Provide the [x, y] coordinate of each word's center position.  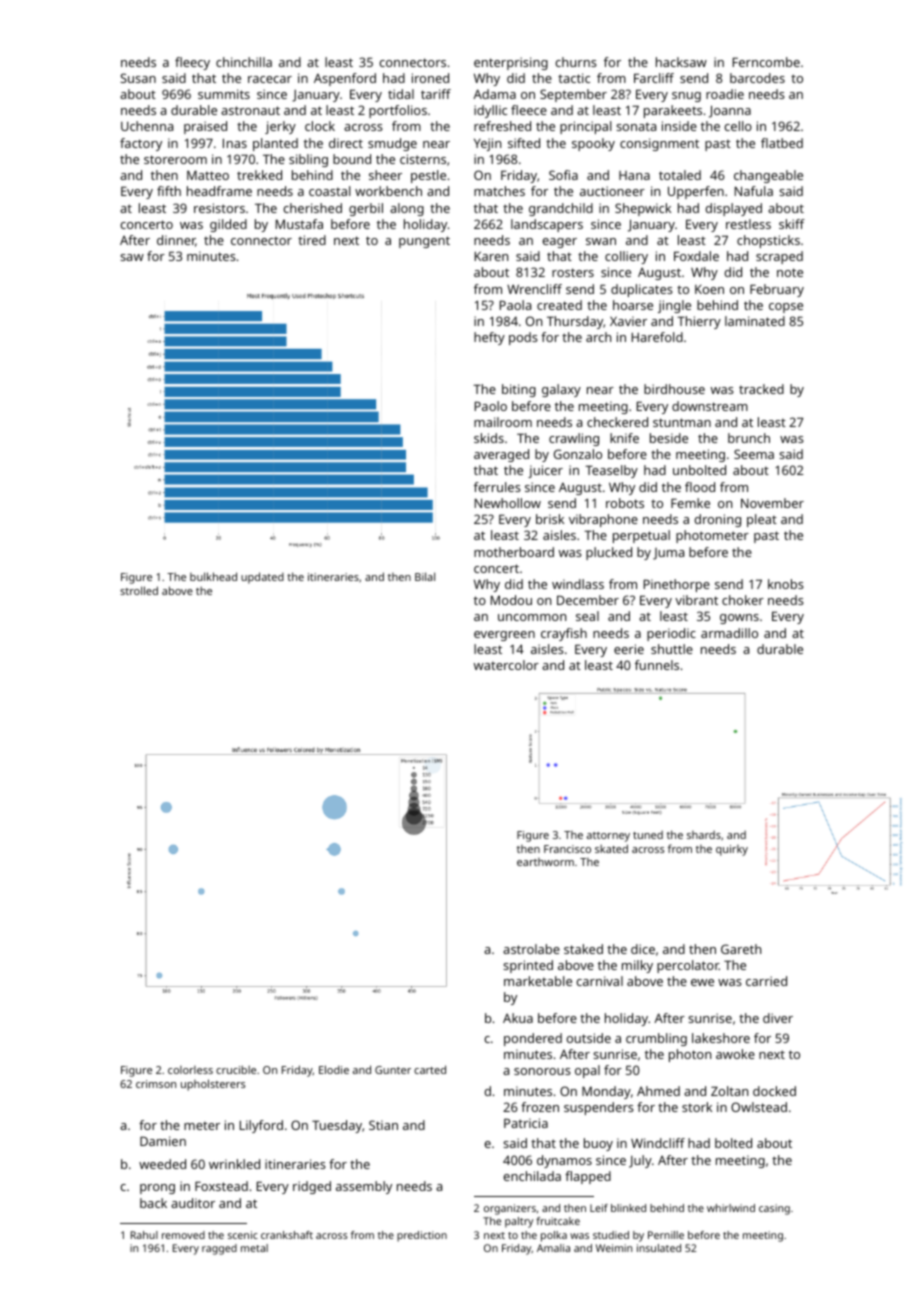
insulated [659, 1248]
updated [262, 578]
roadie [725, 94]
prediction [422, 1236]
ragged [219, 1249]
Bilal [425, 576]
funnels [657, 665]
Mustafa [299, 224]
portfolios [398, 111]
